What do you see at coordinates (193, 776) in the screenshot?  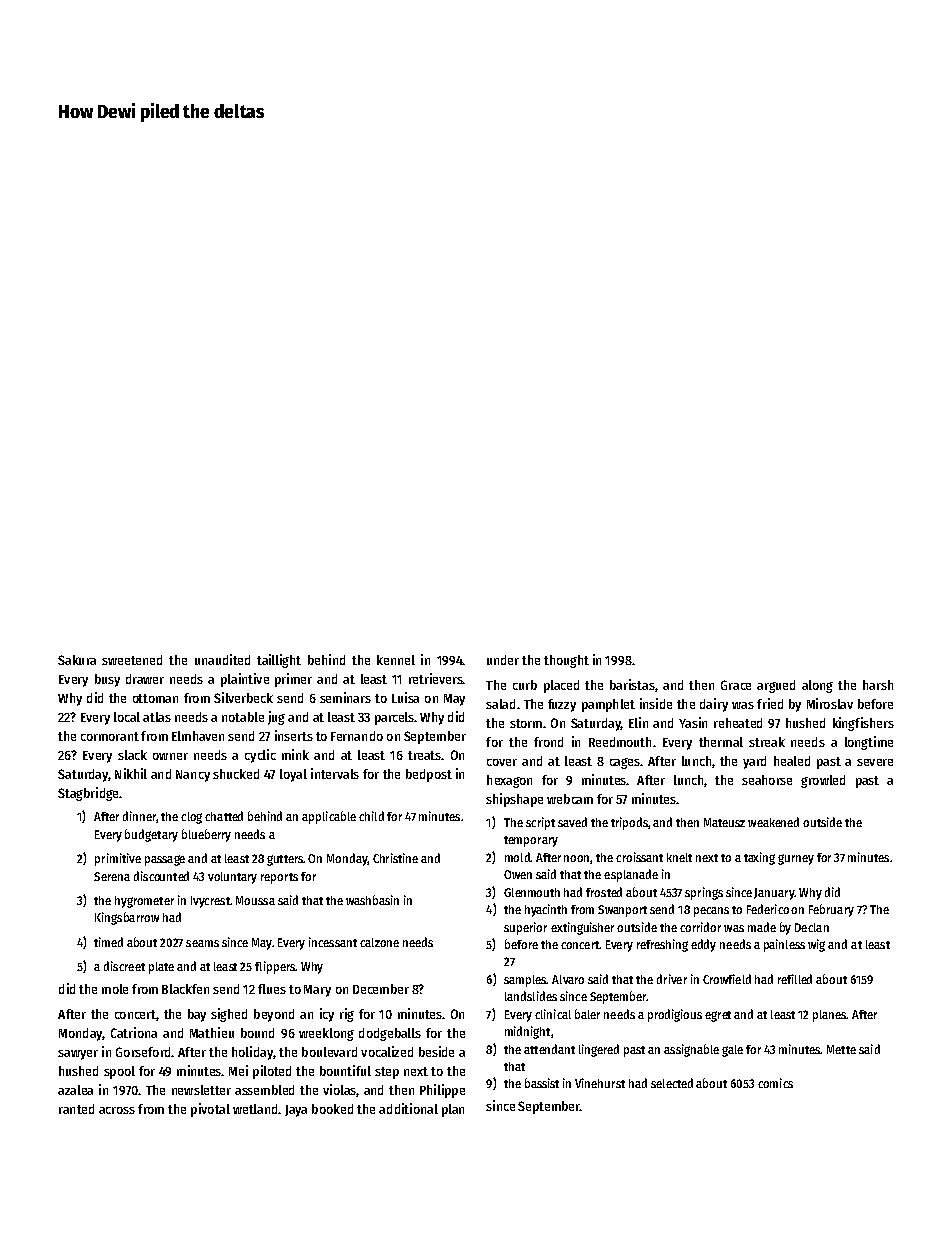 I see `Nancy` at bounding box center [193, 776].
